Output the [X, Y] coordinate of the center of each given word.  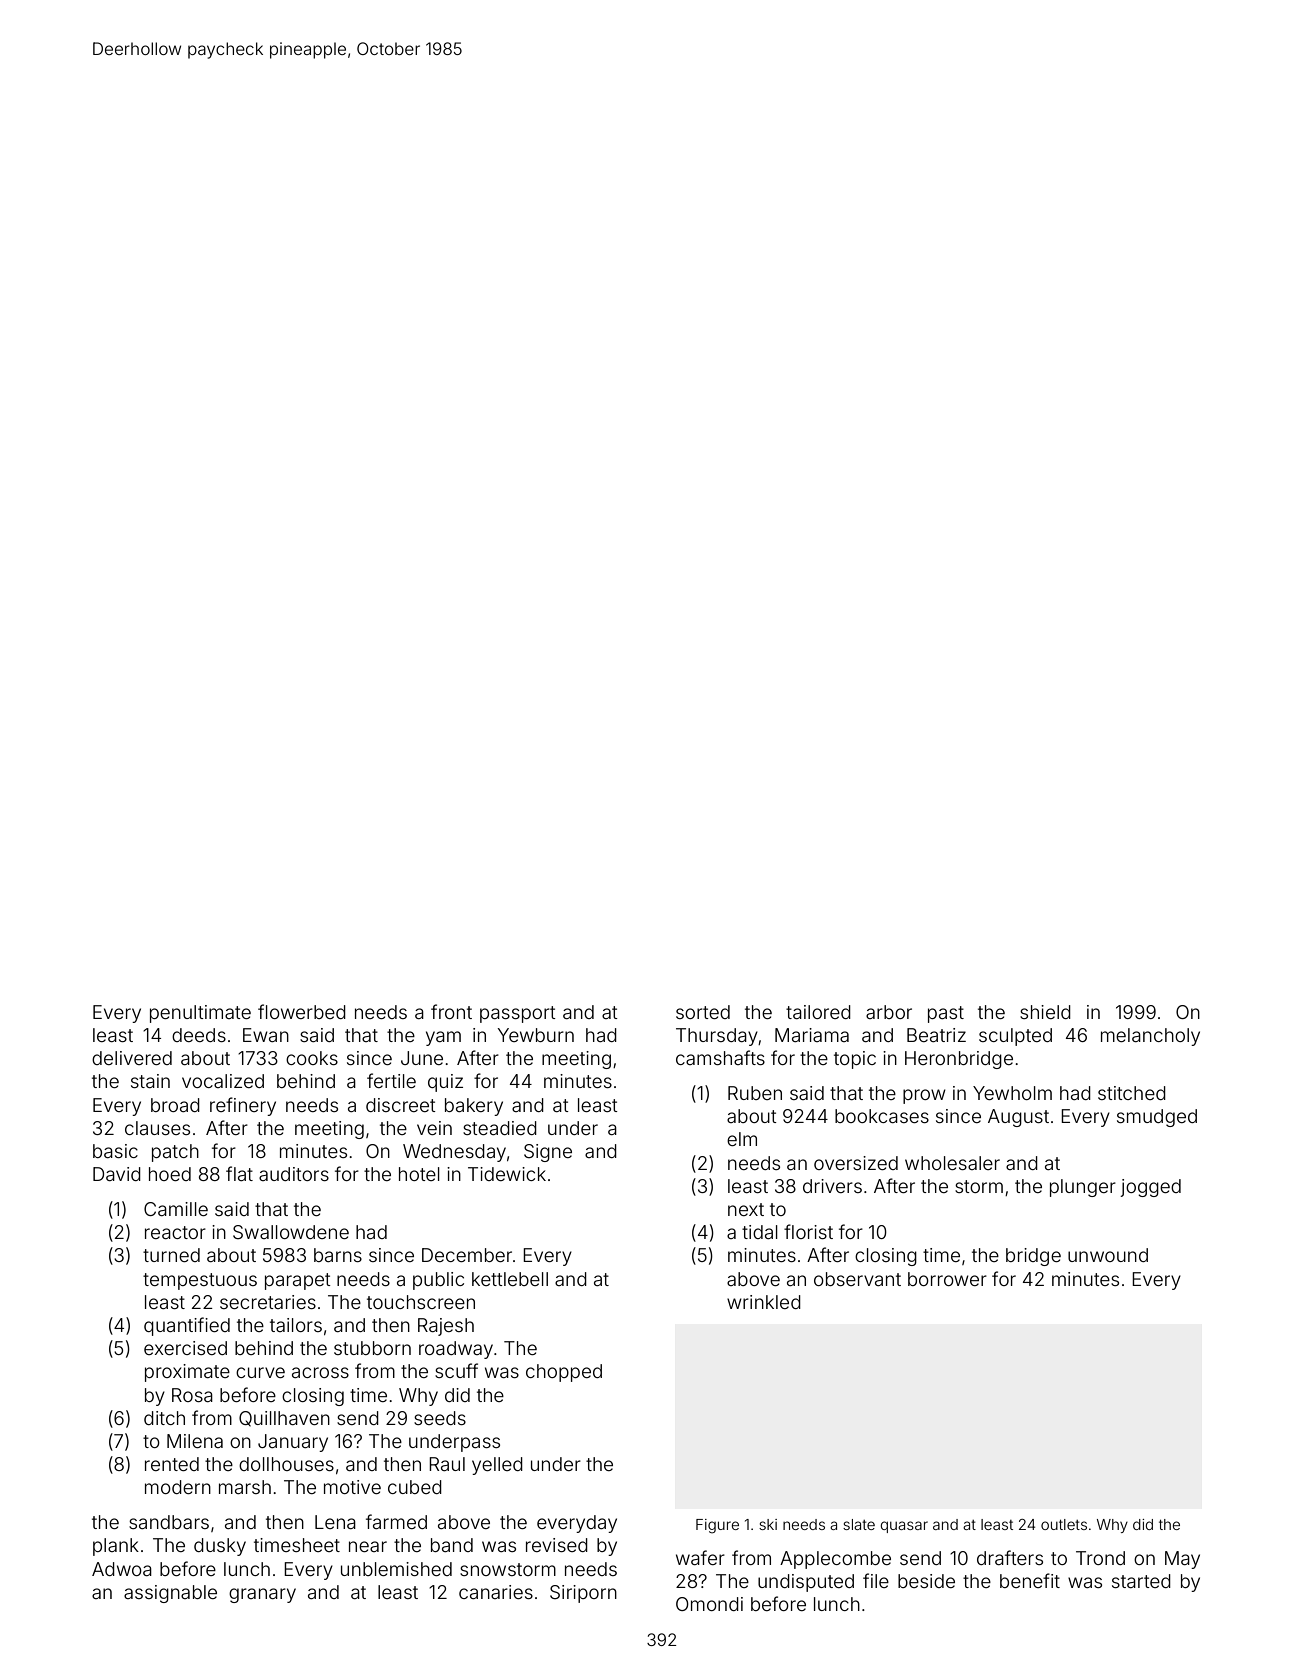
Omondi [709, 1604]
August [1018, 1118]
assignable [170, 1594]
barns [338, 1255]
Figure [717, 1526]
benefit [1030, 1580]
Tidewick [507, 1174]
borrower [947, 1279]
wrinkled [764, 1302]
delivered [132, 1058]
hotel [419, 1174]
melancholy [1150, 1037]
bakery [474, 1107]
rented [172, 1464]
